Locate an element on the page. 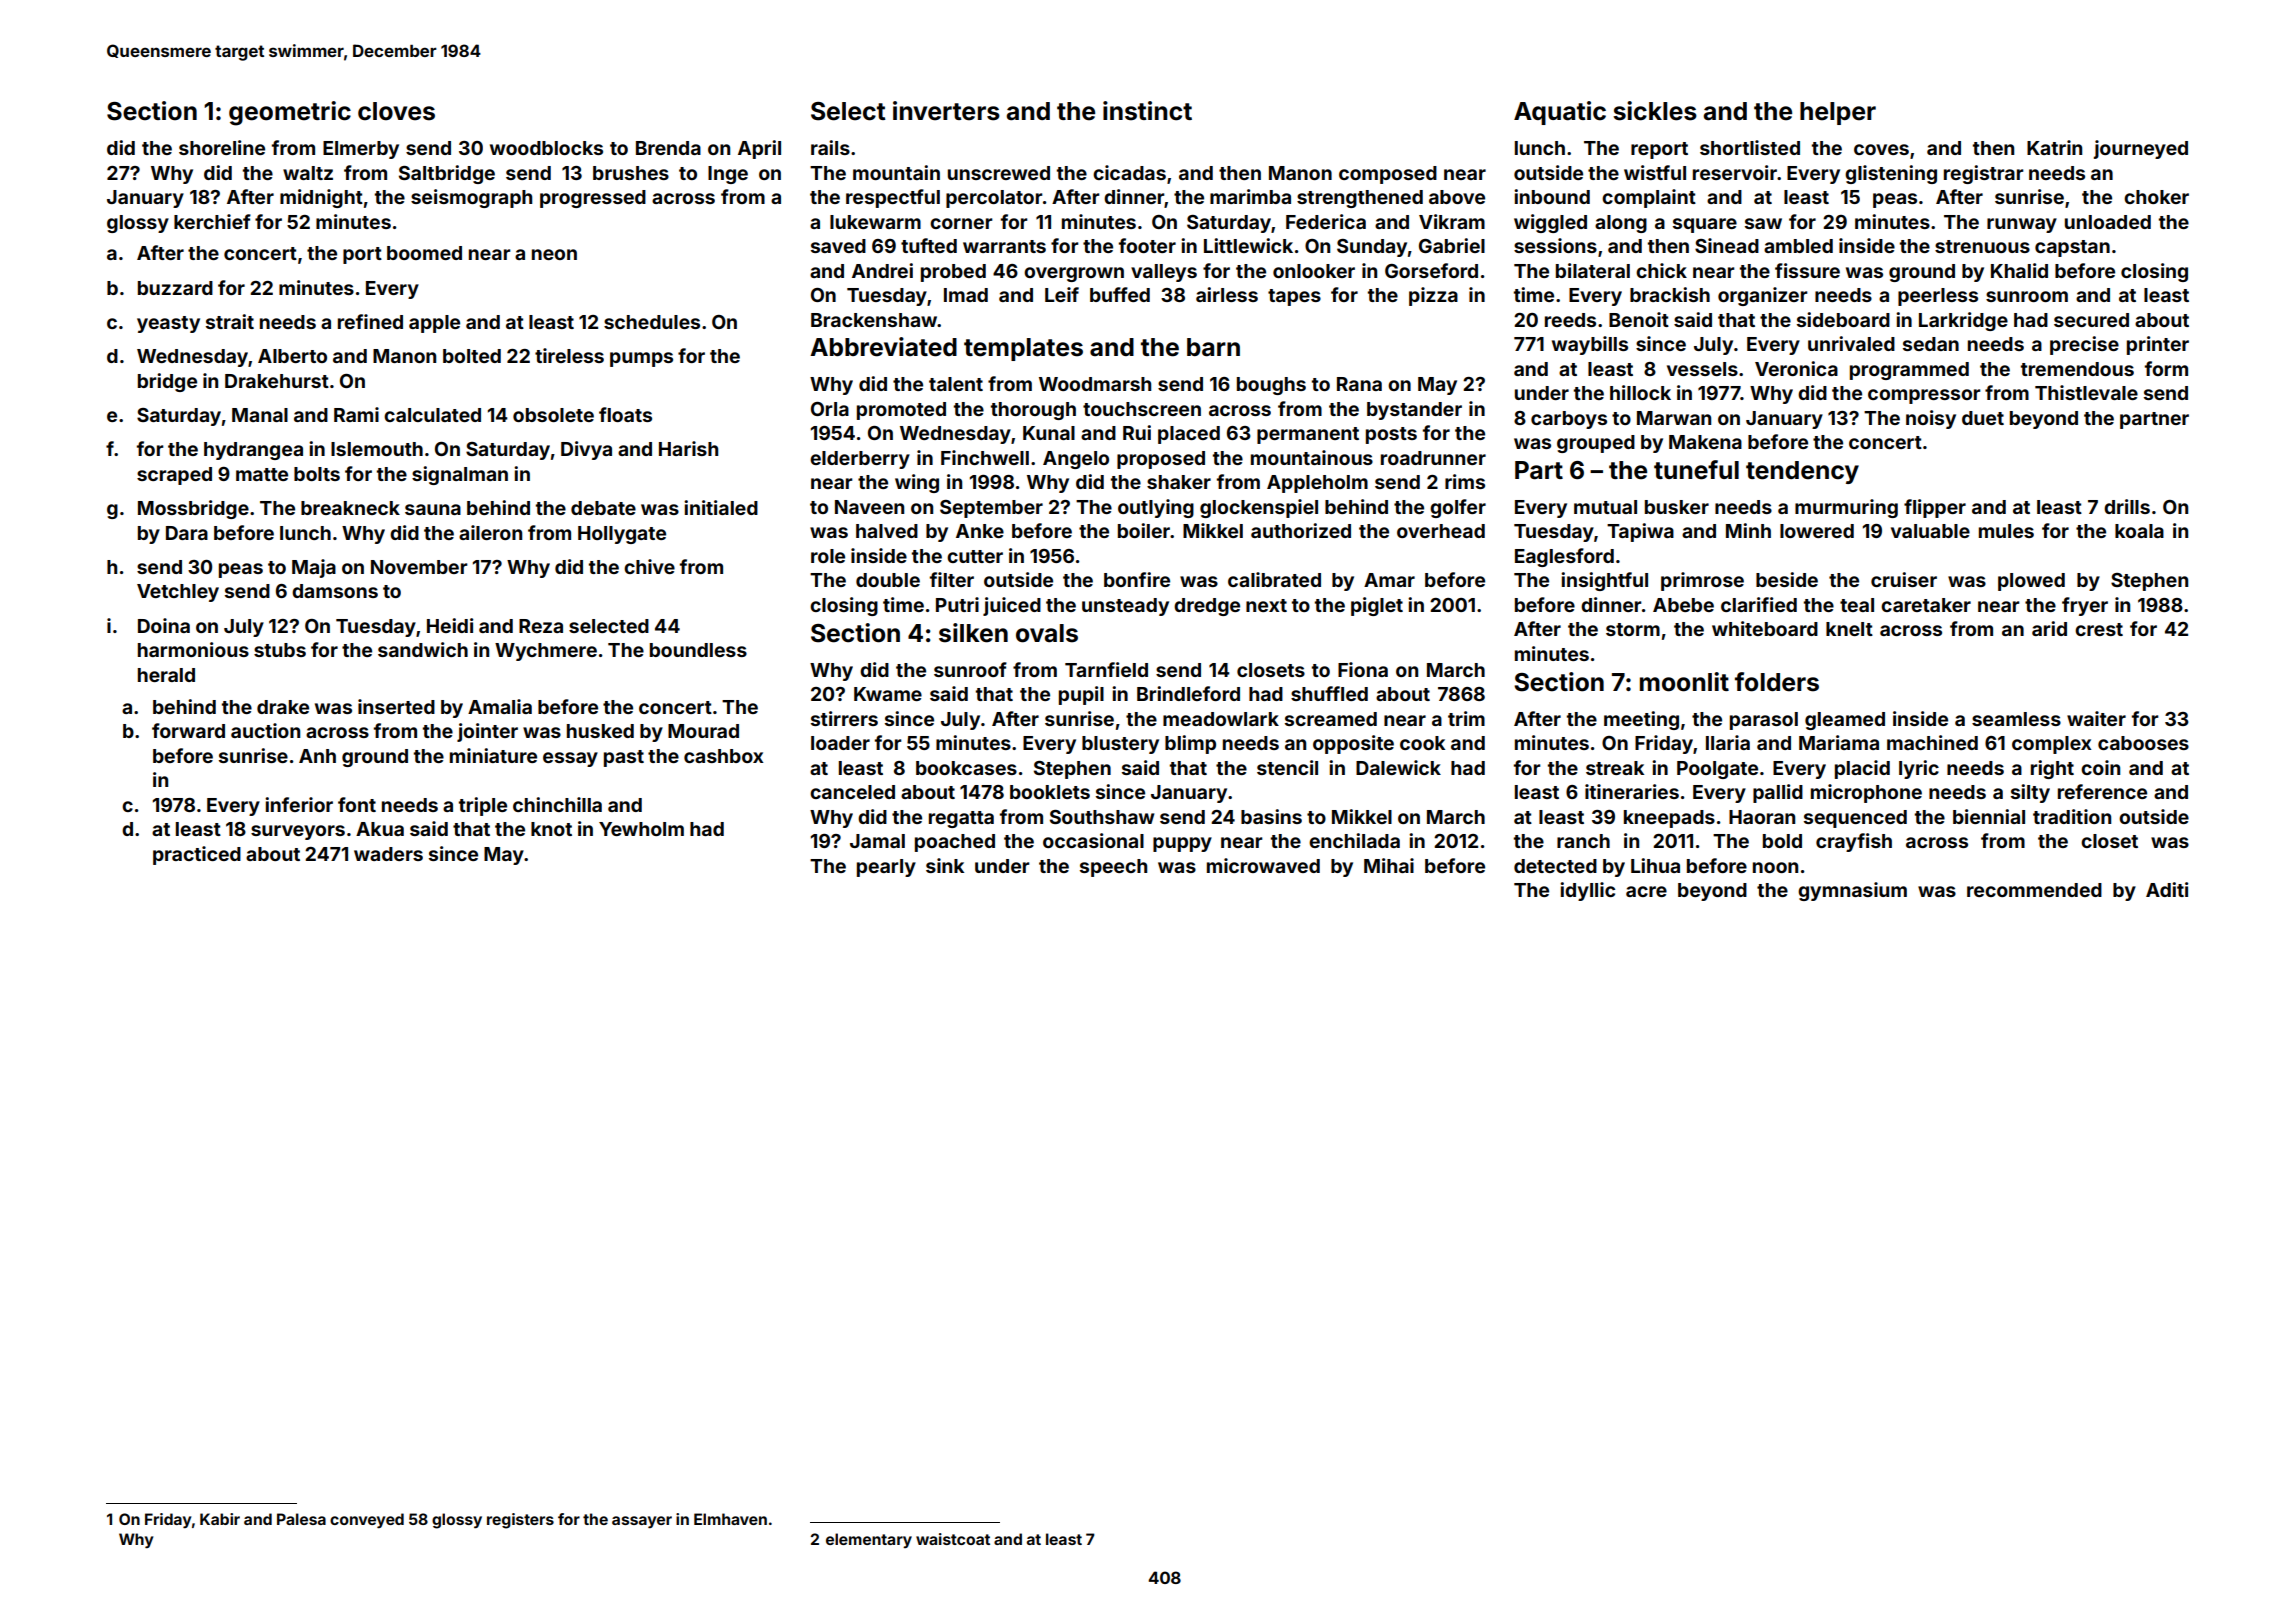 The width and height of the document is (2296, 1624). unsteady is located at coordinates (1125, 607).
